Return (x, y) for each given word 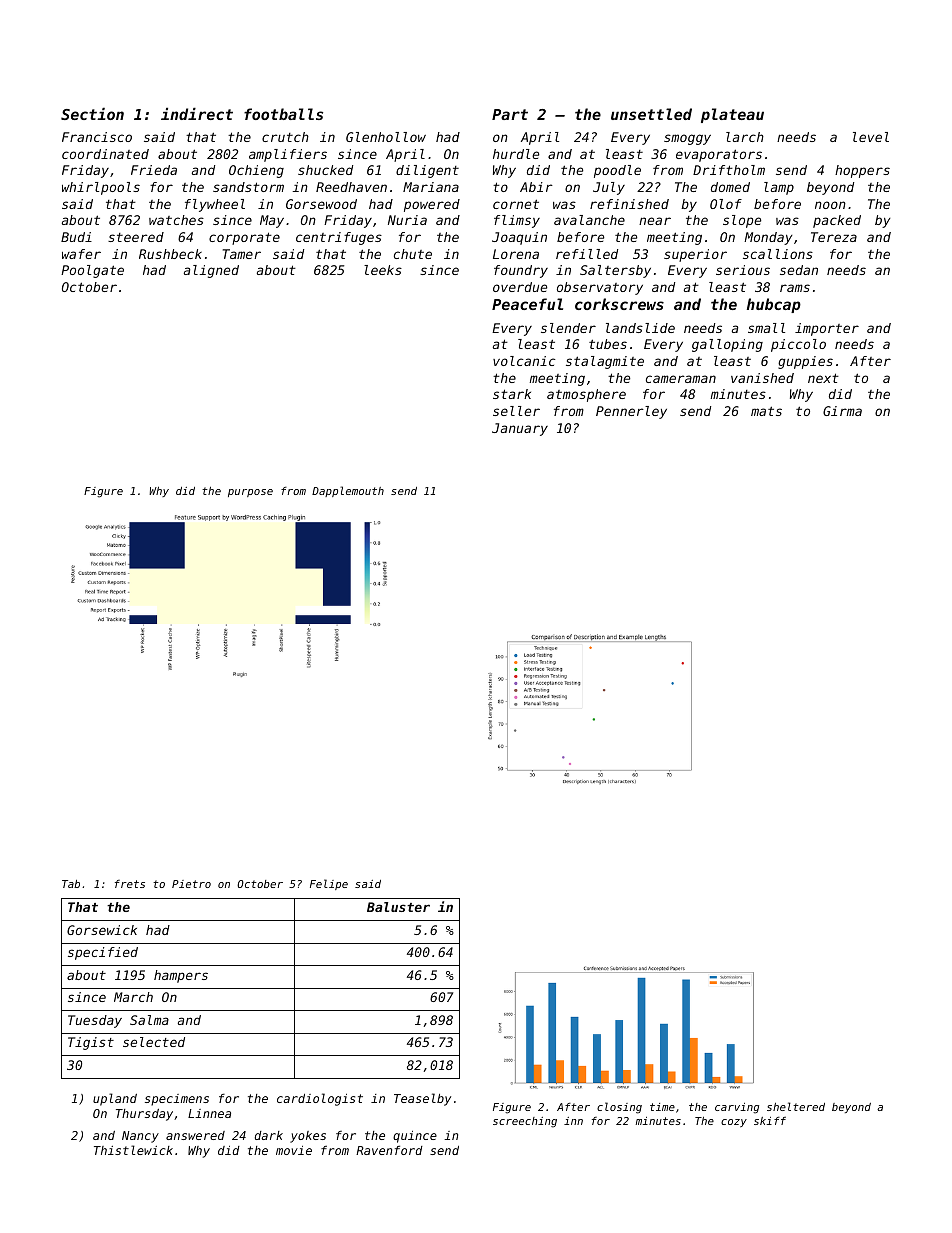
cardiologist (320, 1099)
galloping (727, 345)
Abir (536, 187)
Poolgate (92, 271)
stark (512, 394)
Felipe (329, 884)
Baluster (398, 907)
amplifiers (288, 155)
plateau (732, 115)
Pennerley (631, 412)
